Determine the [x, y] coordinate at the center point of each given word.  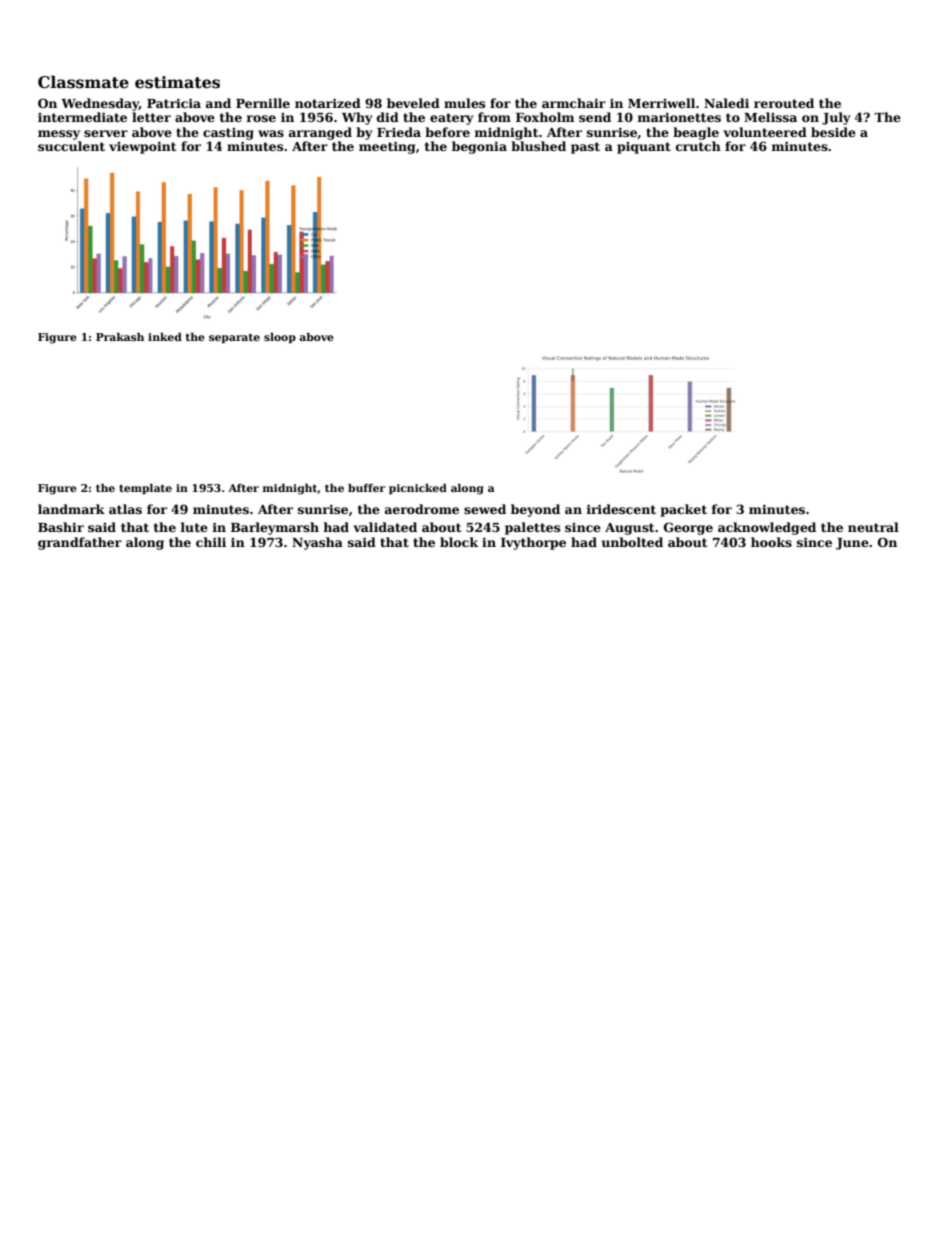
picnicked [418, 489]
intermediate [82, 117]
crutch [698, 146]
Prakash [120, 337]
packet [684, 510]
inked [165, 337]
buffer [366, 488]
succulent [71, 146]
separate [234, 338]
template [145, 489]
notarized [328, 103]
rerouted [784, 103]
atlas [125, 509]
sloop [280, 338]
